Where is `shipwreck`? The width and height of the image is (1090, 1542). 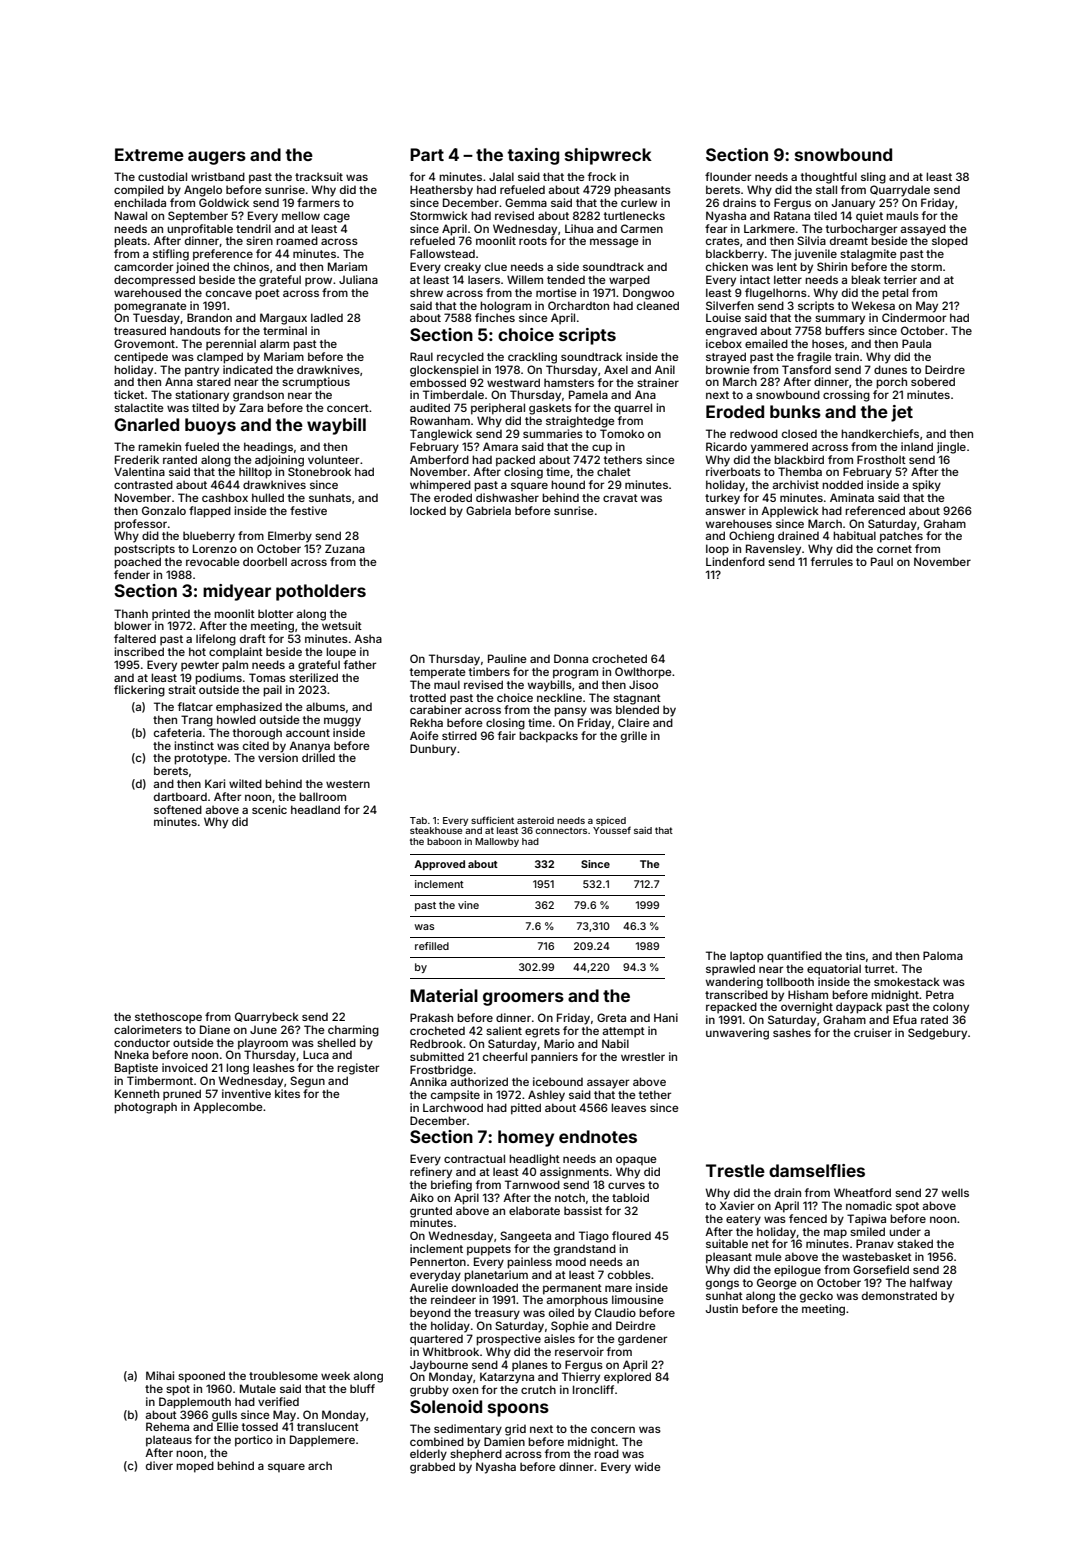
shipwreck is located at coordinates (608, 156).
